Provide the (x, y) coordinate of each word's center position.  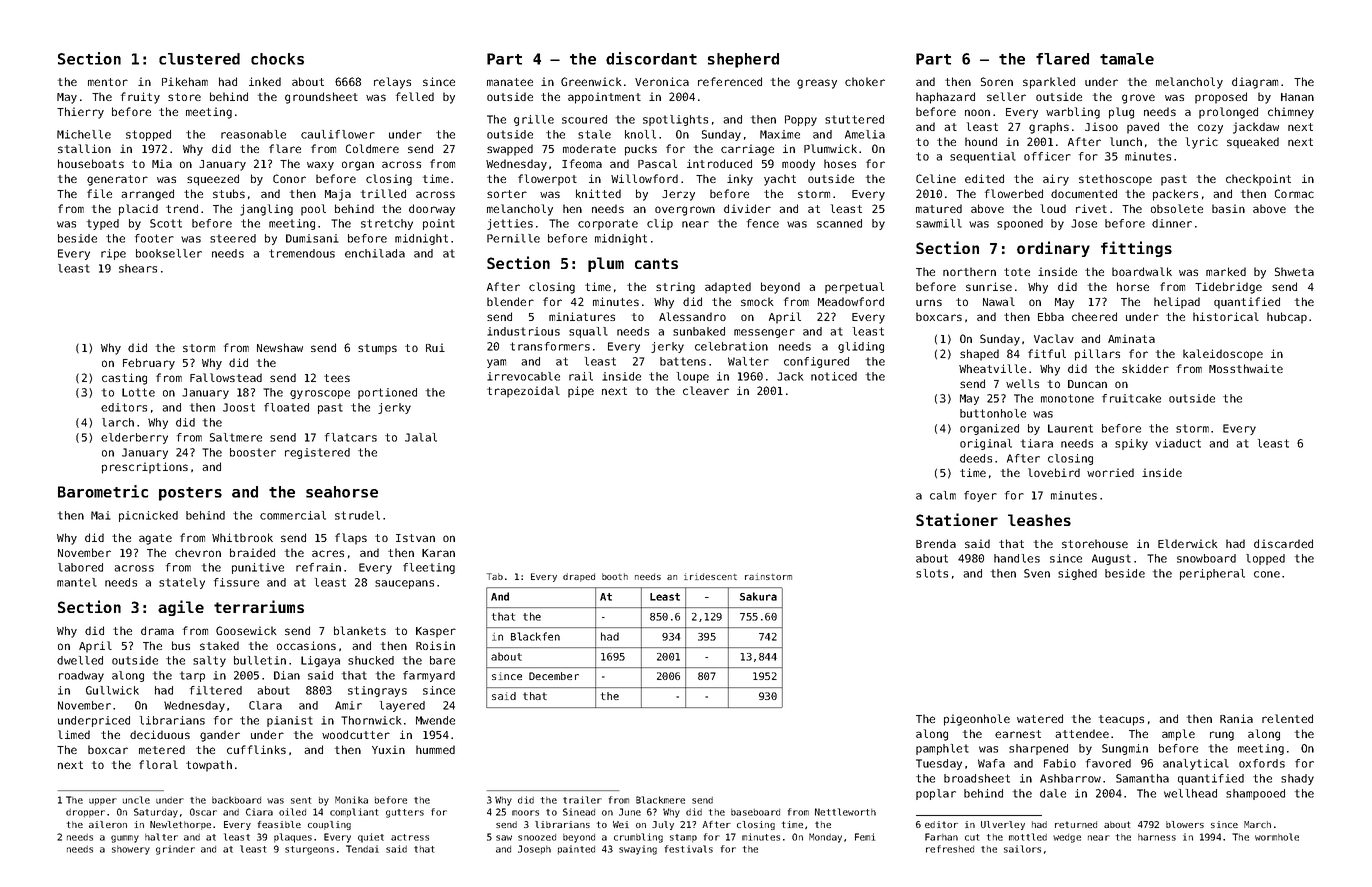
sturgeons (309, 850)
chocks (277, 59)
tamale (1127, 59)
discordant (651, 58)
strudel (357, 515)
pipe (581, 392)
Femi (865, 837)
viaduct (1178, 443)
